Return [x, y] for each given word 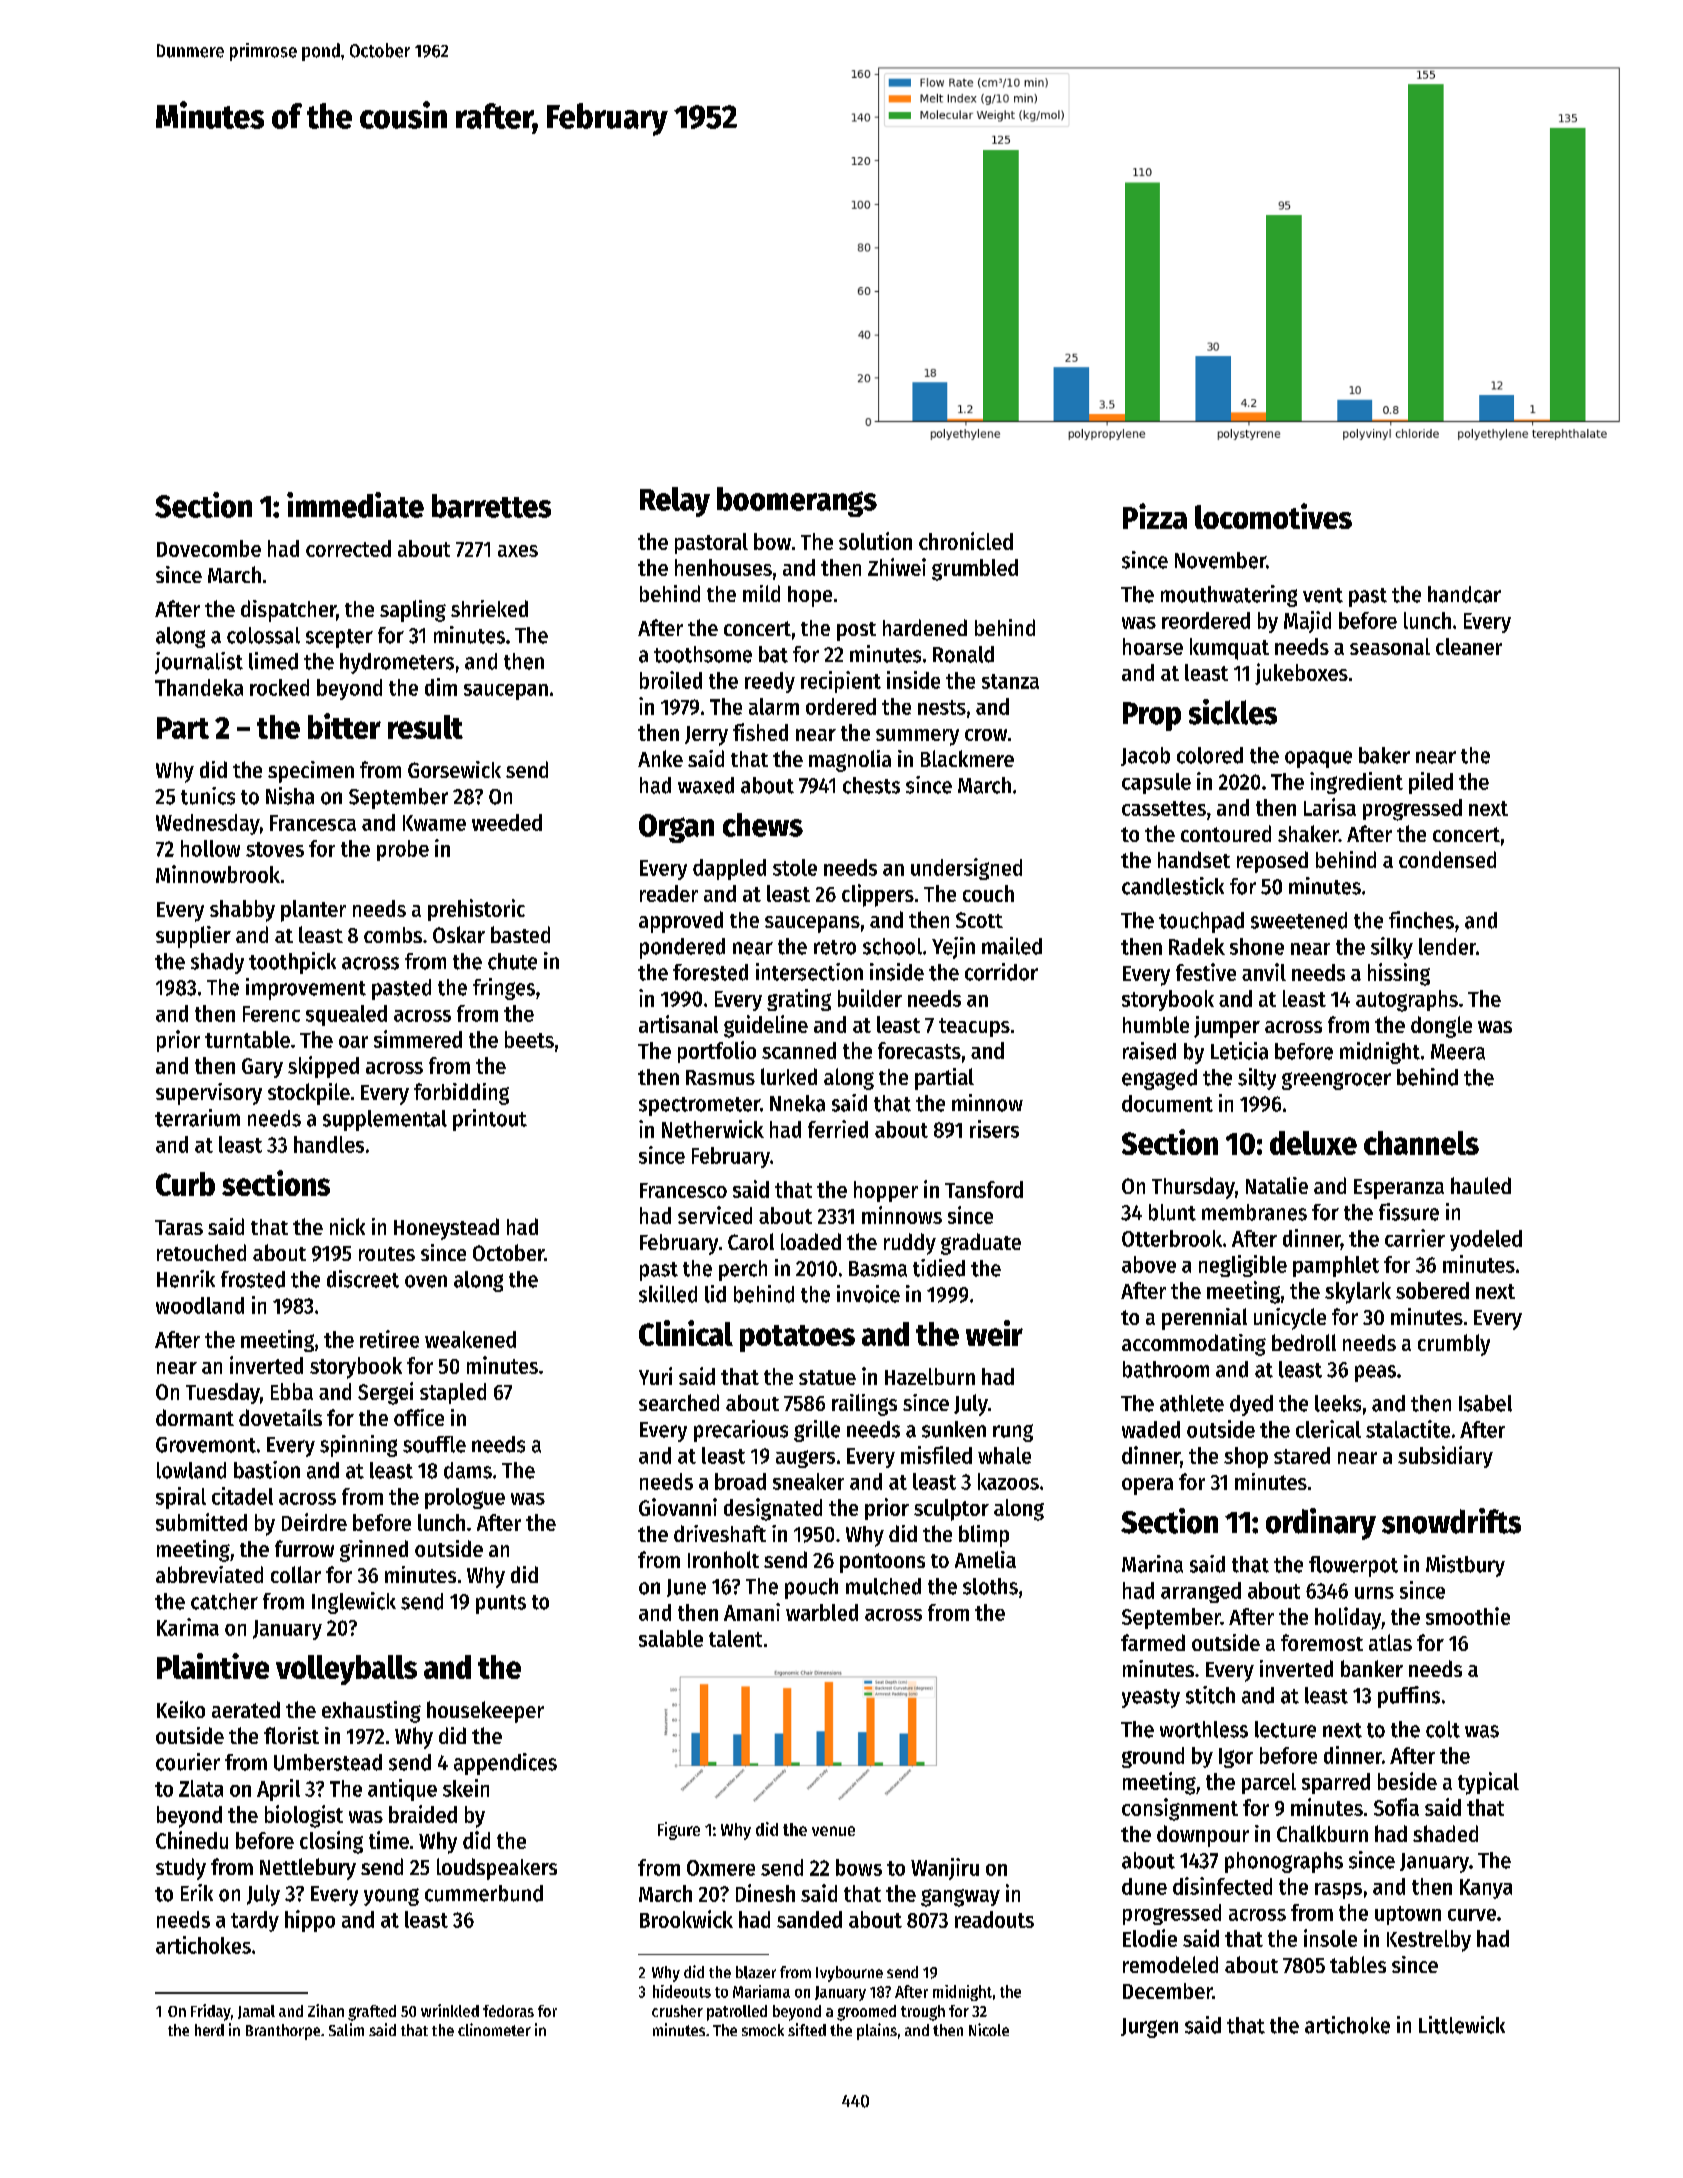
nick [347, 1226]
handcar [1464, 594]
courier [188, 1762]
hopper [886, 1191]
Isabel [1485, 1403]
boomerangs [797, 502]
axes [518, 551]
